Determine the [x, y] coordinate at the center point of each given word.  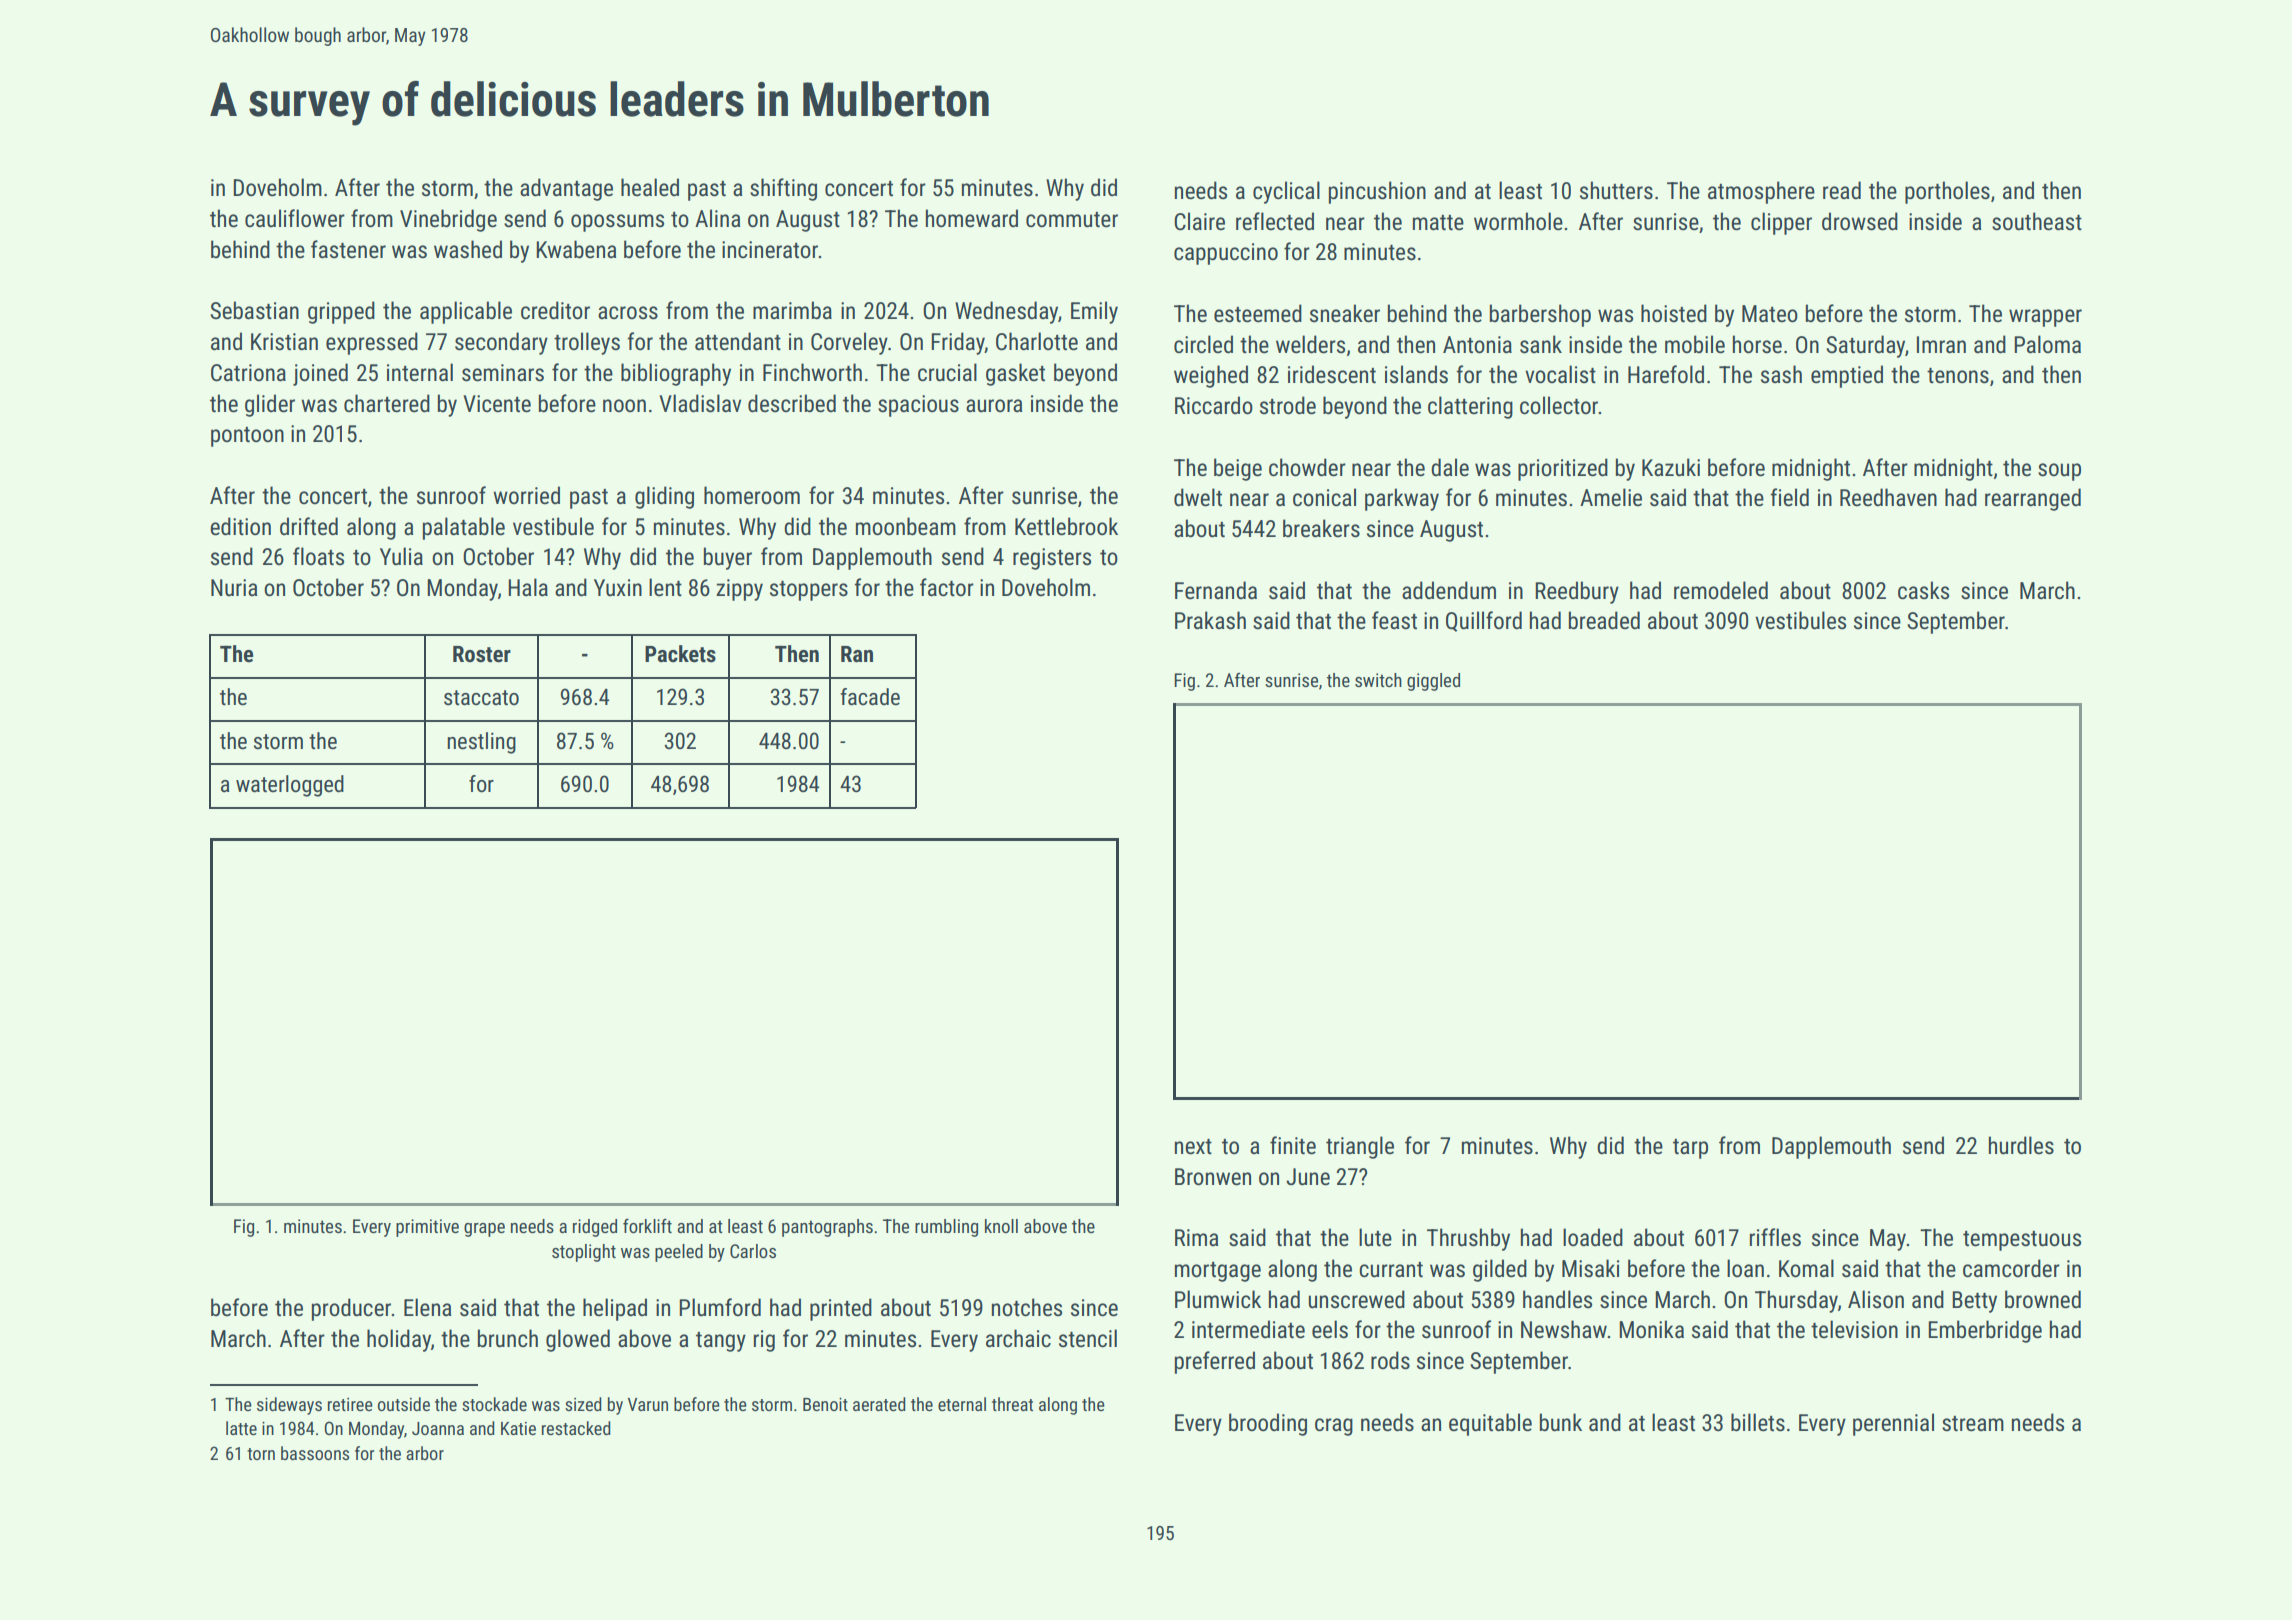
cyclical [1286, 192]
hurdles [2021, 1145]
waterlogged [290, 786]
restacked [576, 1428]
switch [1378, 680]
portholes [1947, 192]
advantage [566, 189]
